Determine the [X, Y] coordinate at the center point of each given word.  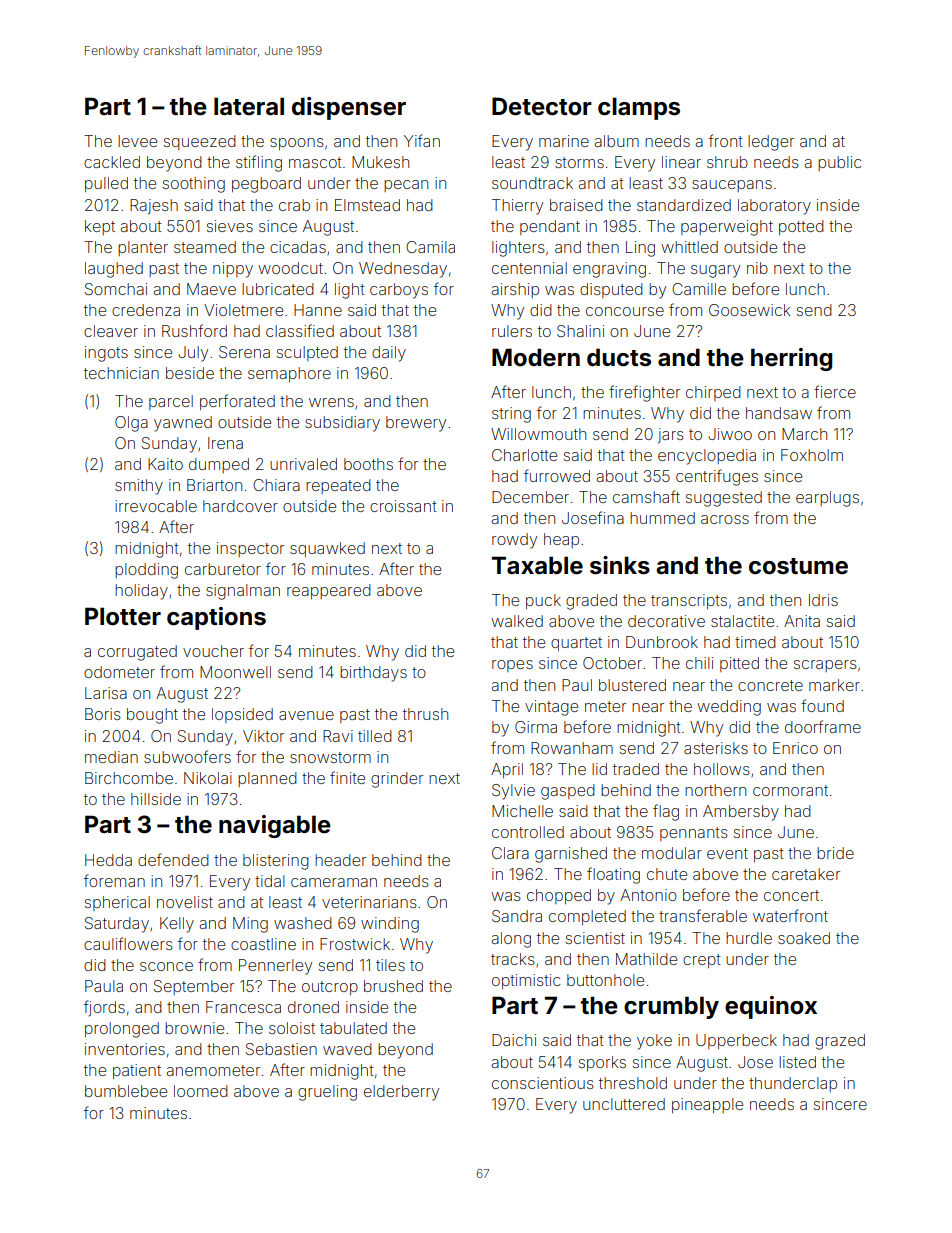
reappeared [329, 591]
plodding [146, 571]
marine [564, 141]
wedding [729, 708]
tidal [270, 881]
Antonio [648, 895]
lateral [249, 106]
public [839, 163]
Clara [510, 853]
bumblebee [126, 1091]
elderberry [401, 1093]
